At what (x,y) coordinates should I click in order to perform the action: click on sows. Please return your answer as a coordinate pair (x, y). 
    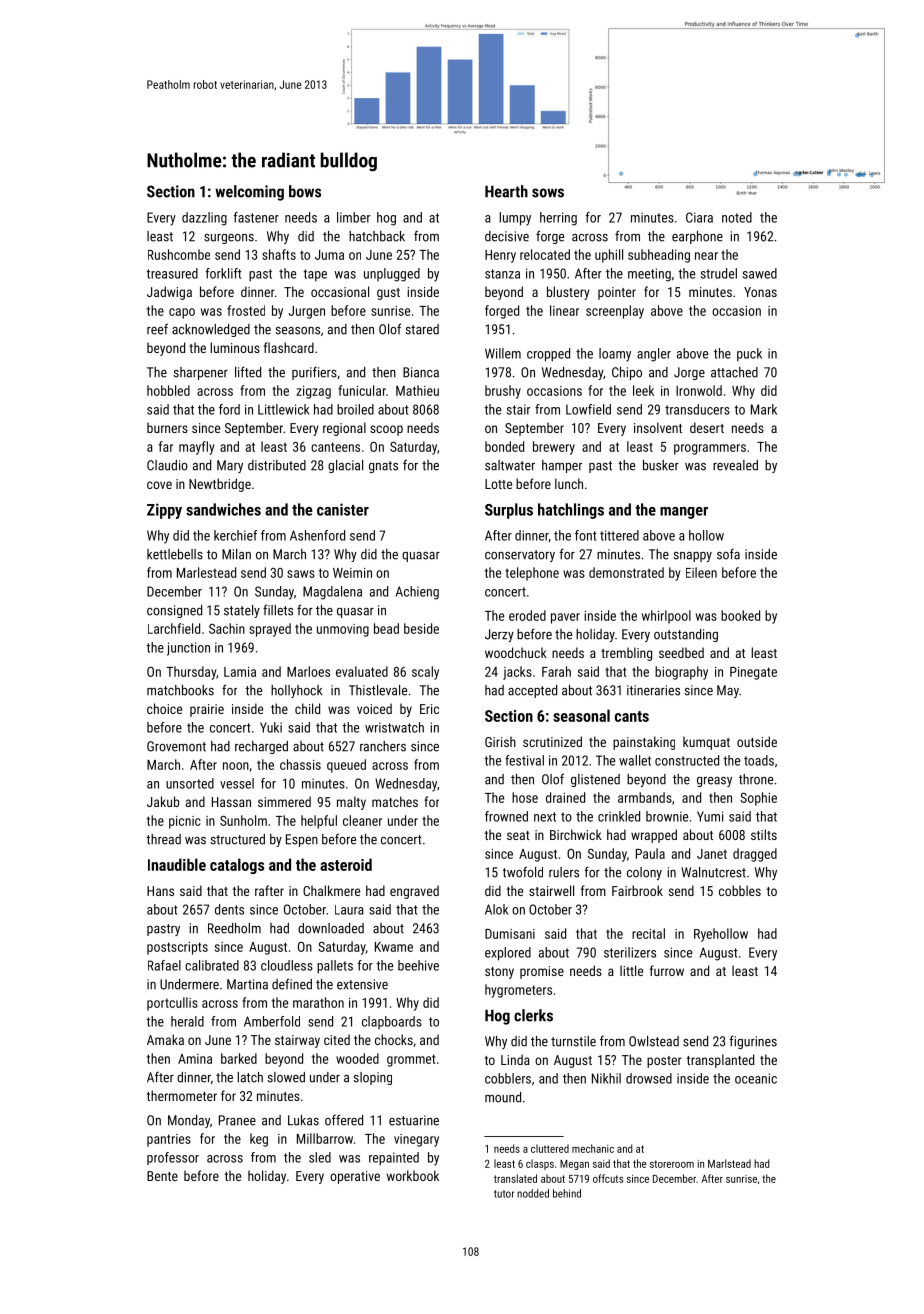
    Looking at the image, I should click on (548, 193).
